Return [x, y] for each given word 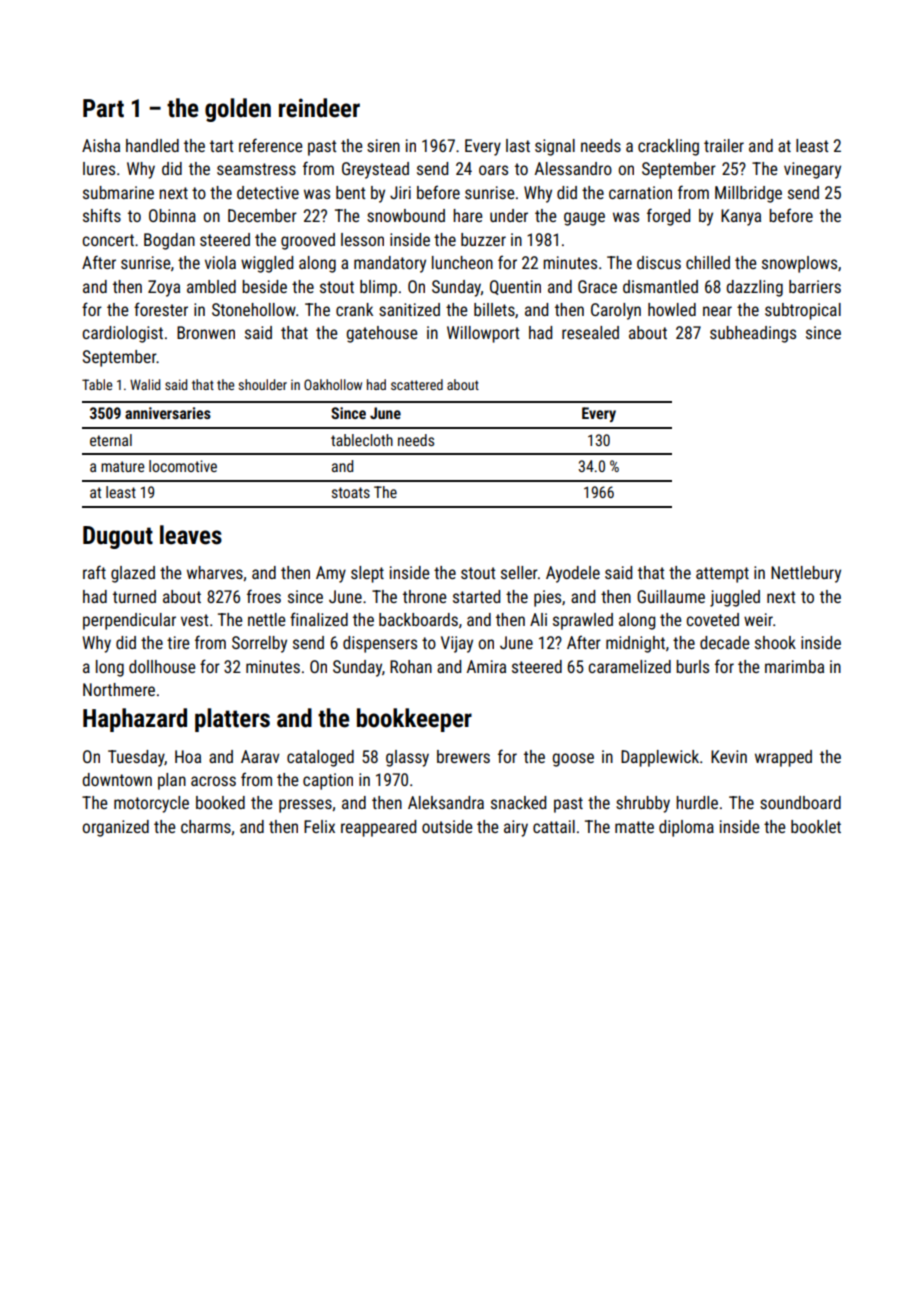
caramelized [629, 666]
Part [103, 108]
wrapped [783, 758]
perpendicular [129, 621]
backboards [418, 619]
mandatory [390, 264]
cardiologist [122, 334]
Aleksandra [446, 802]
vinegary [812, 170]
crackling [668, 147]
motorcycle [151, 804]
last [518, 145]
